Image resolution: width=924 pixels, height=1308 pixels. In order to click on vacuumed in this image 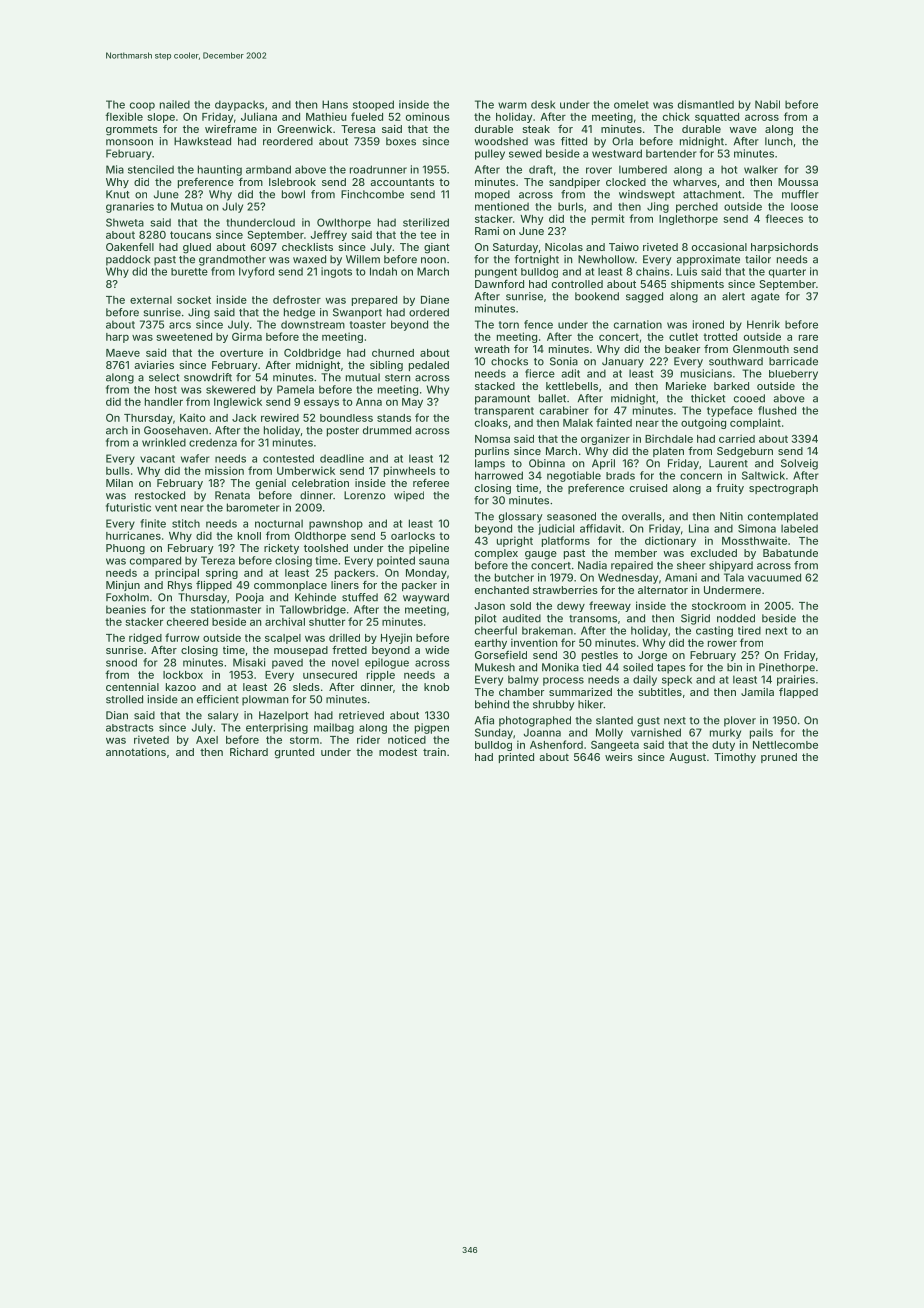, I will do `click(774, 577)`.
